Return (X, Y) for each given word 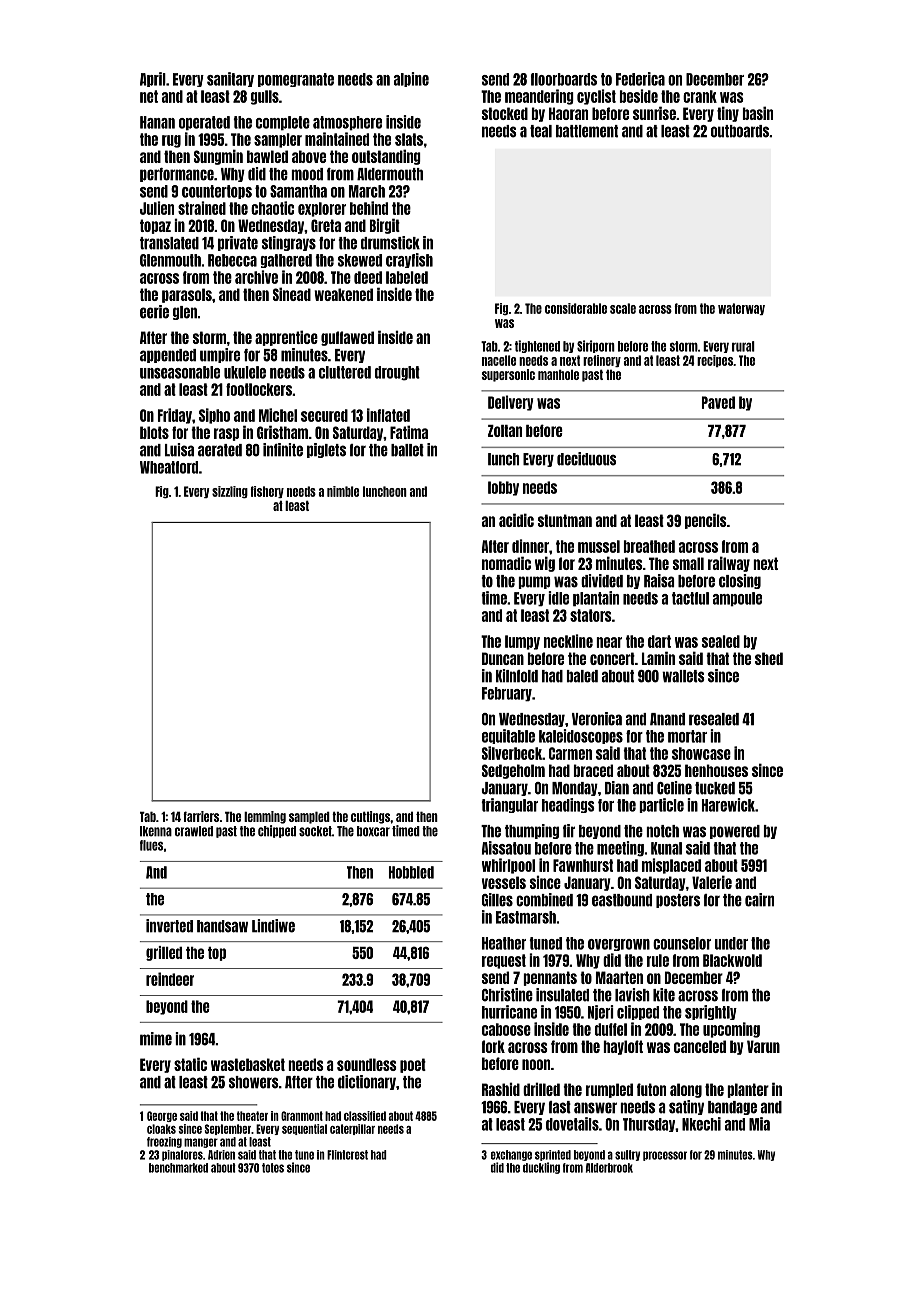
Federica (640, 79)
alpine (411, 79)
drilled (541, 1089)
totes (273, 1168)
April (153, 79)
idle (558, 598)
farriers (201, 816)
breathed (649, 546)
